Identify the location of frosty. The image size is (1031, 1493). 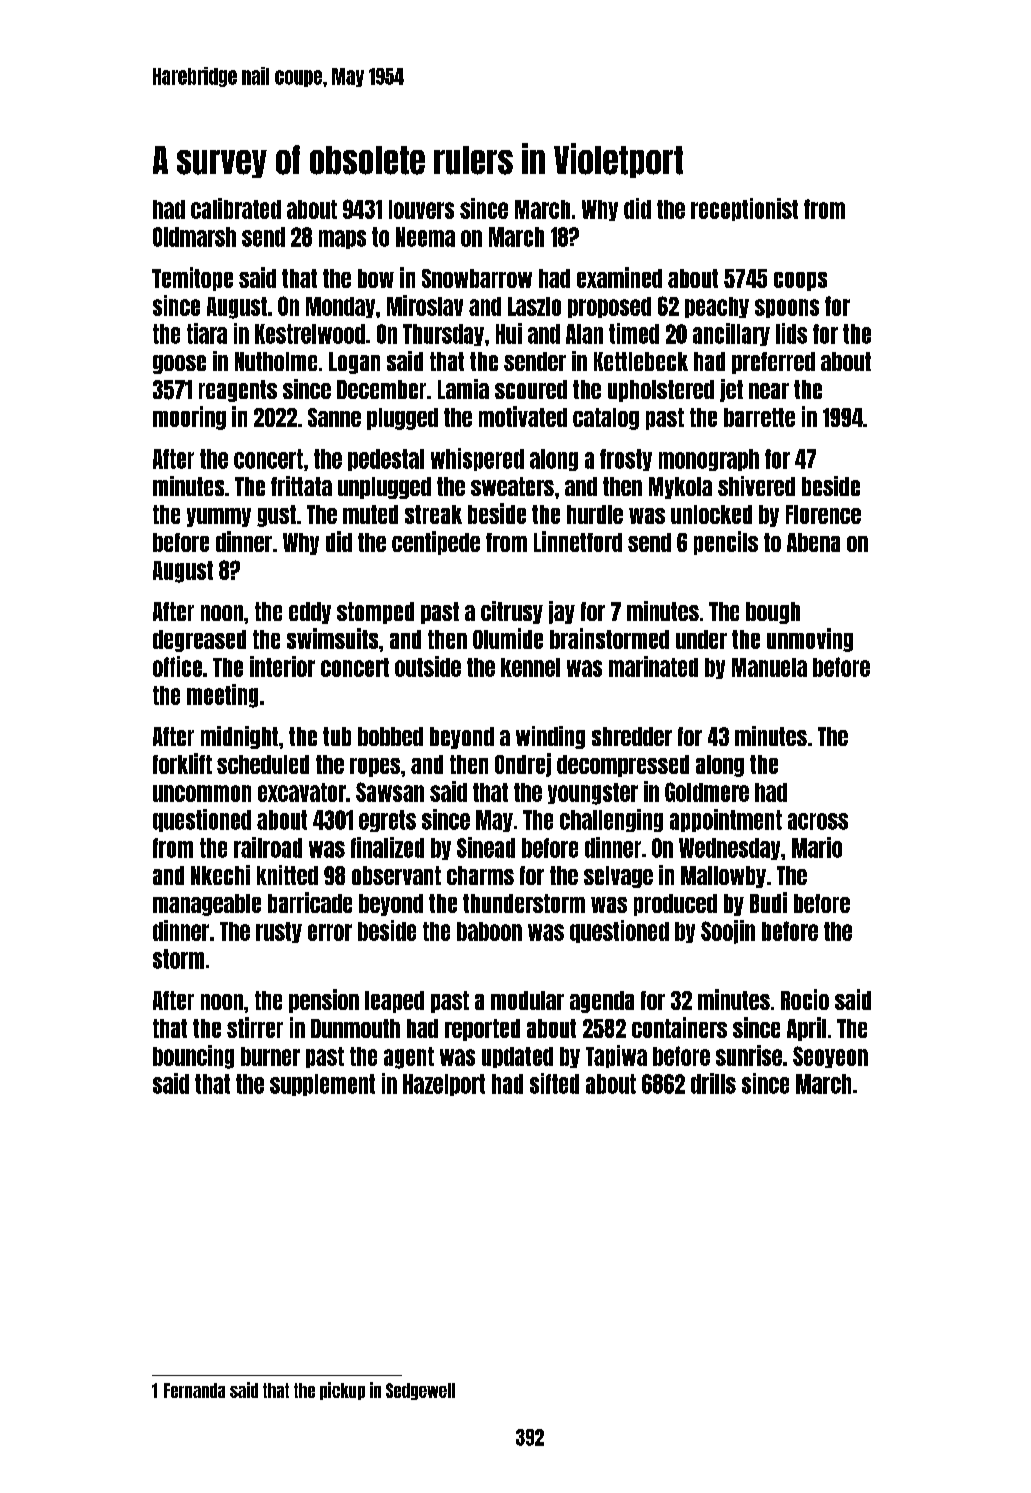
(626, 460).
